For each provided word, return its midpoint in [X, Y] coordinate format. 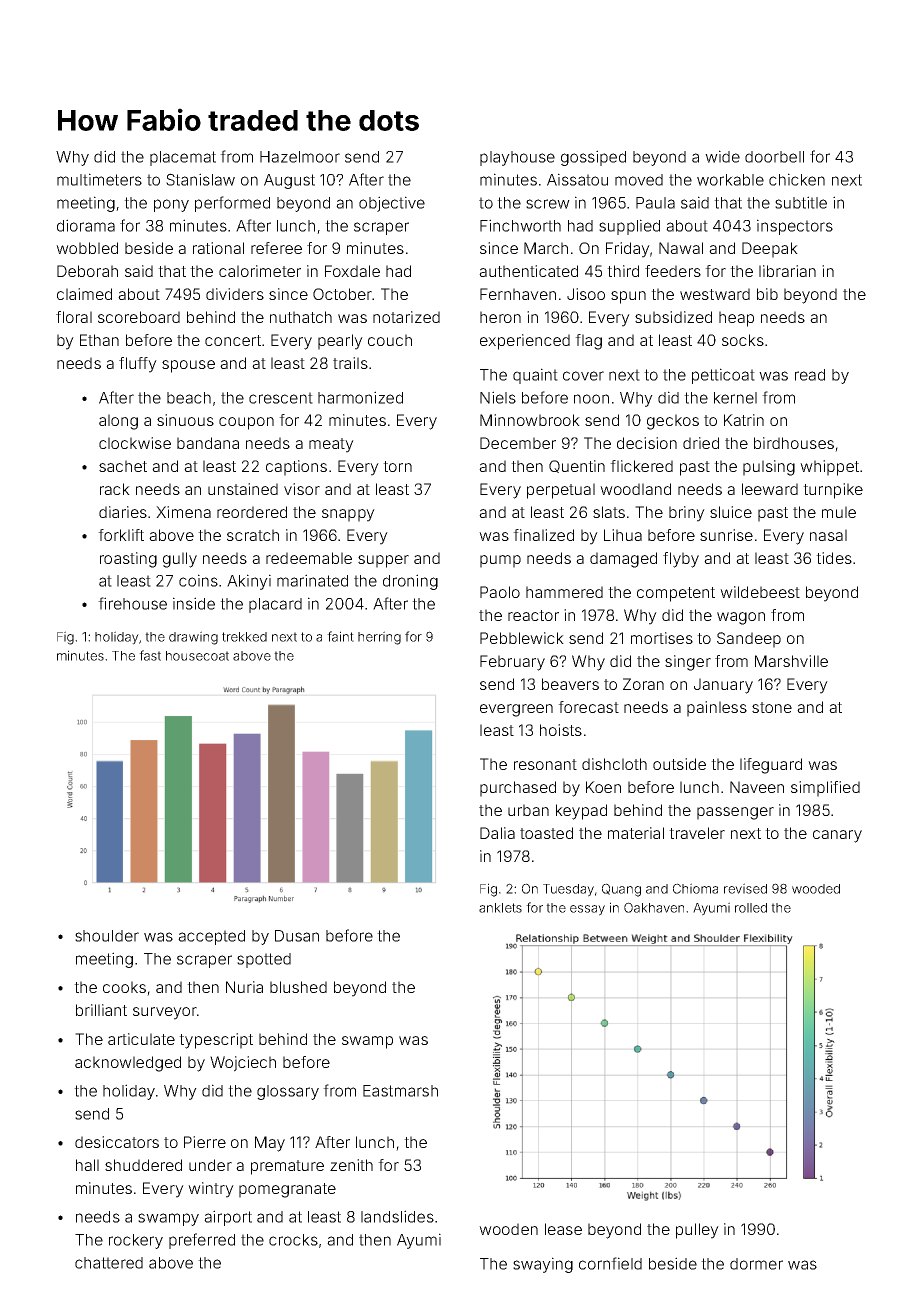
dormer [756, 1264]
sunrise [726, 535]
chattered [109, 1263]
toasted [546, 833]
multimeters [99, 179]
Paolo [500, 592]
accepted [211, 937]
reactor [533, 615]
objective [392, 204]
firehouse [132, 603]
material [636, 833]
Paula [655, 203]
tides [834, 558]
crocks [293, 1240]
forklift [121, 535]
